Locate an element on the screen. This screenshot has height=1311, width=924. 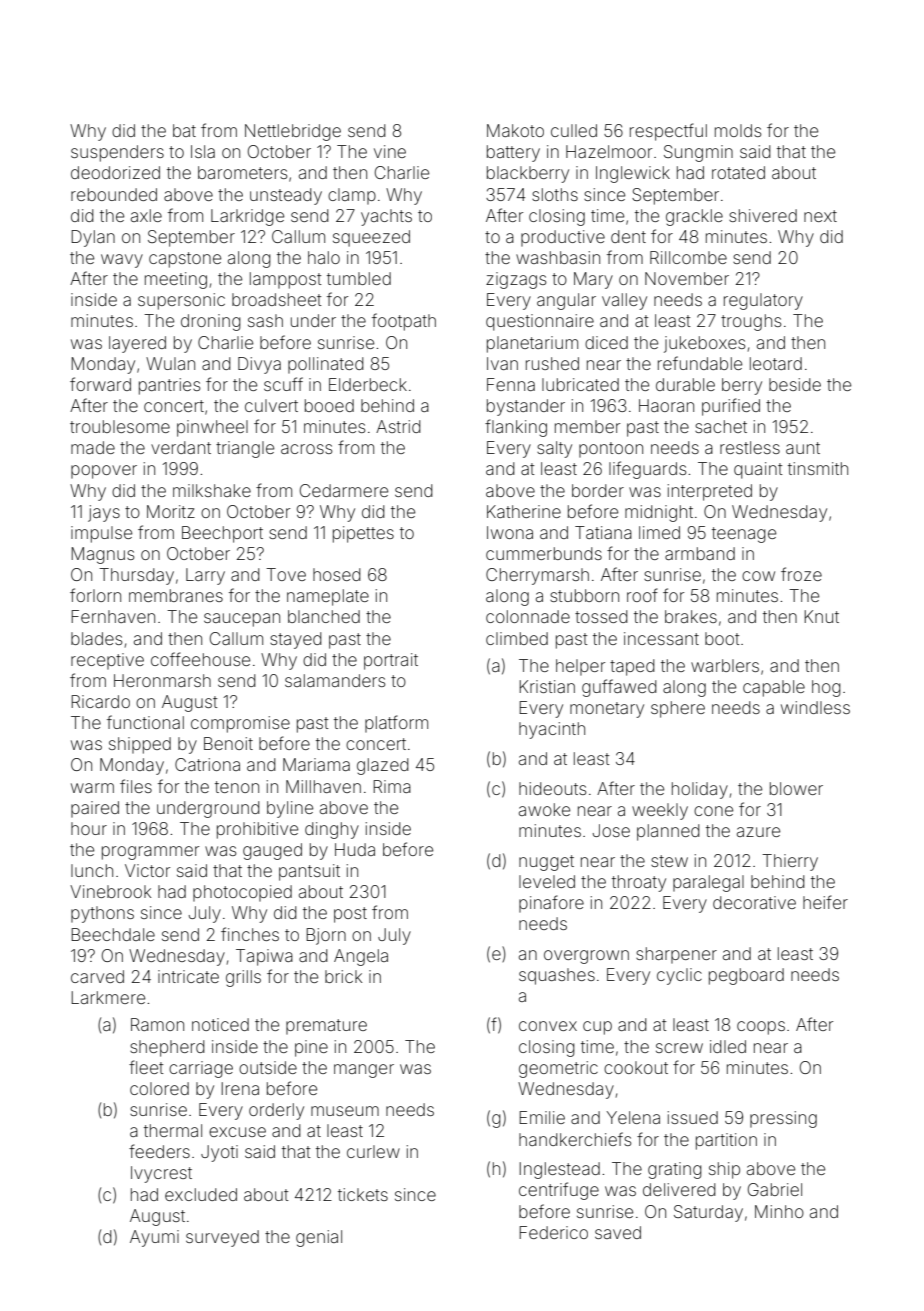
Knut is located at coordinates (821, 616).
